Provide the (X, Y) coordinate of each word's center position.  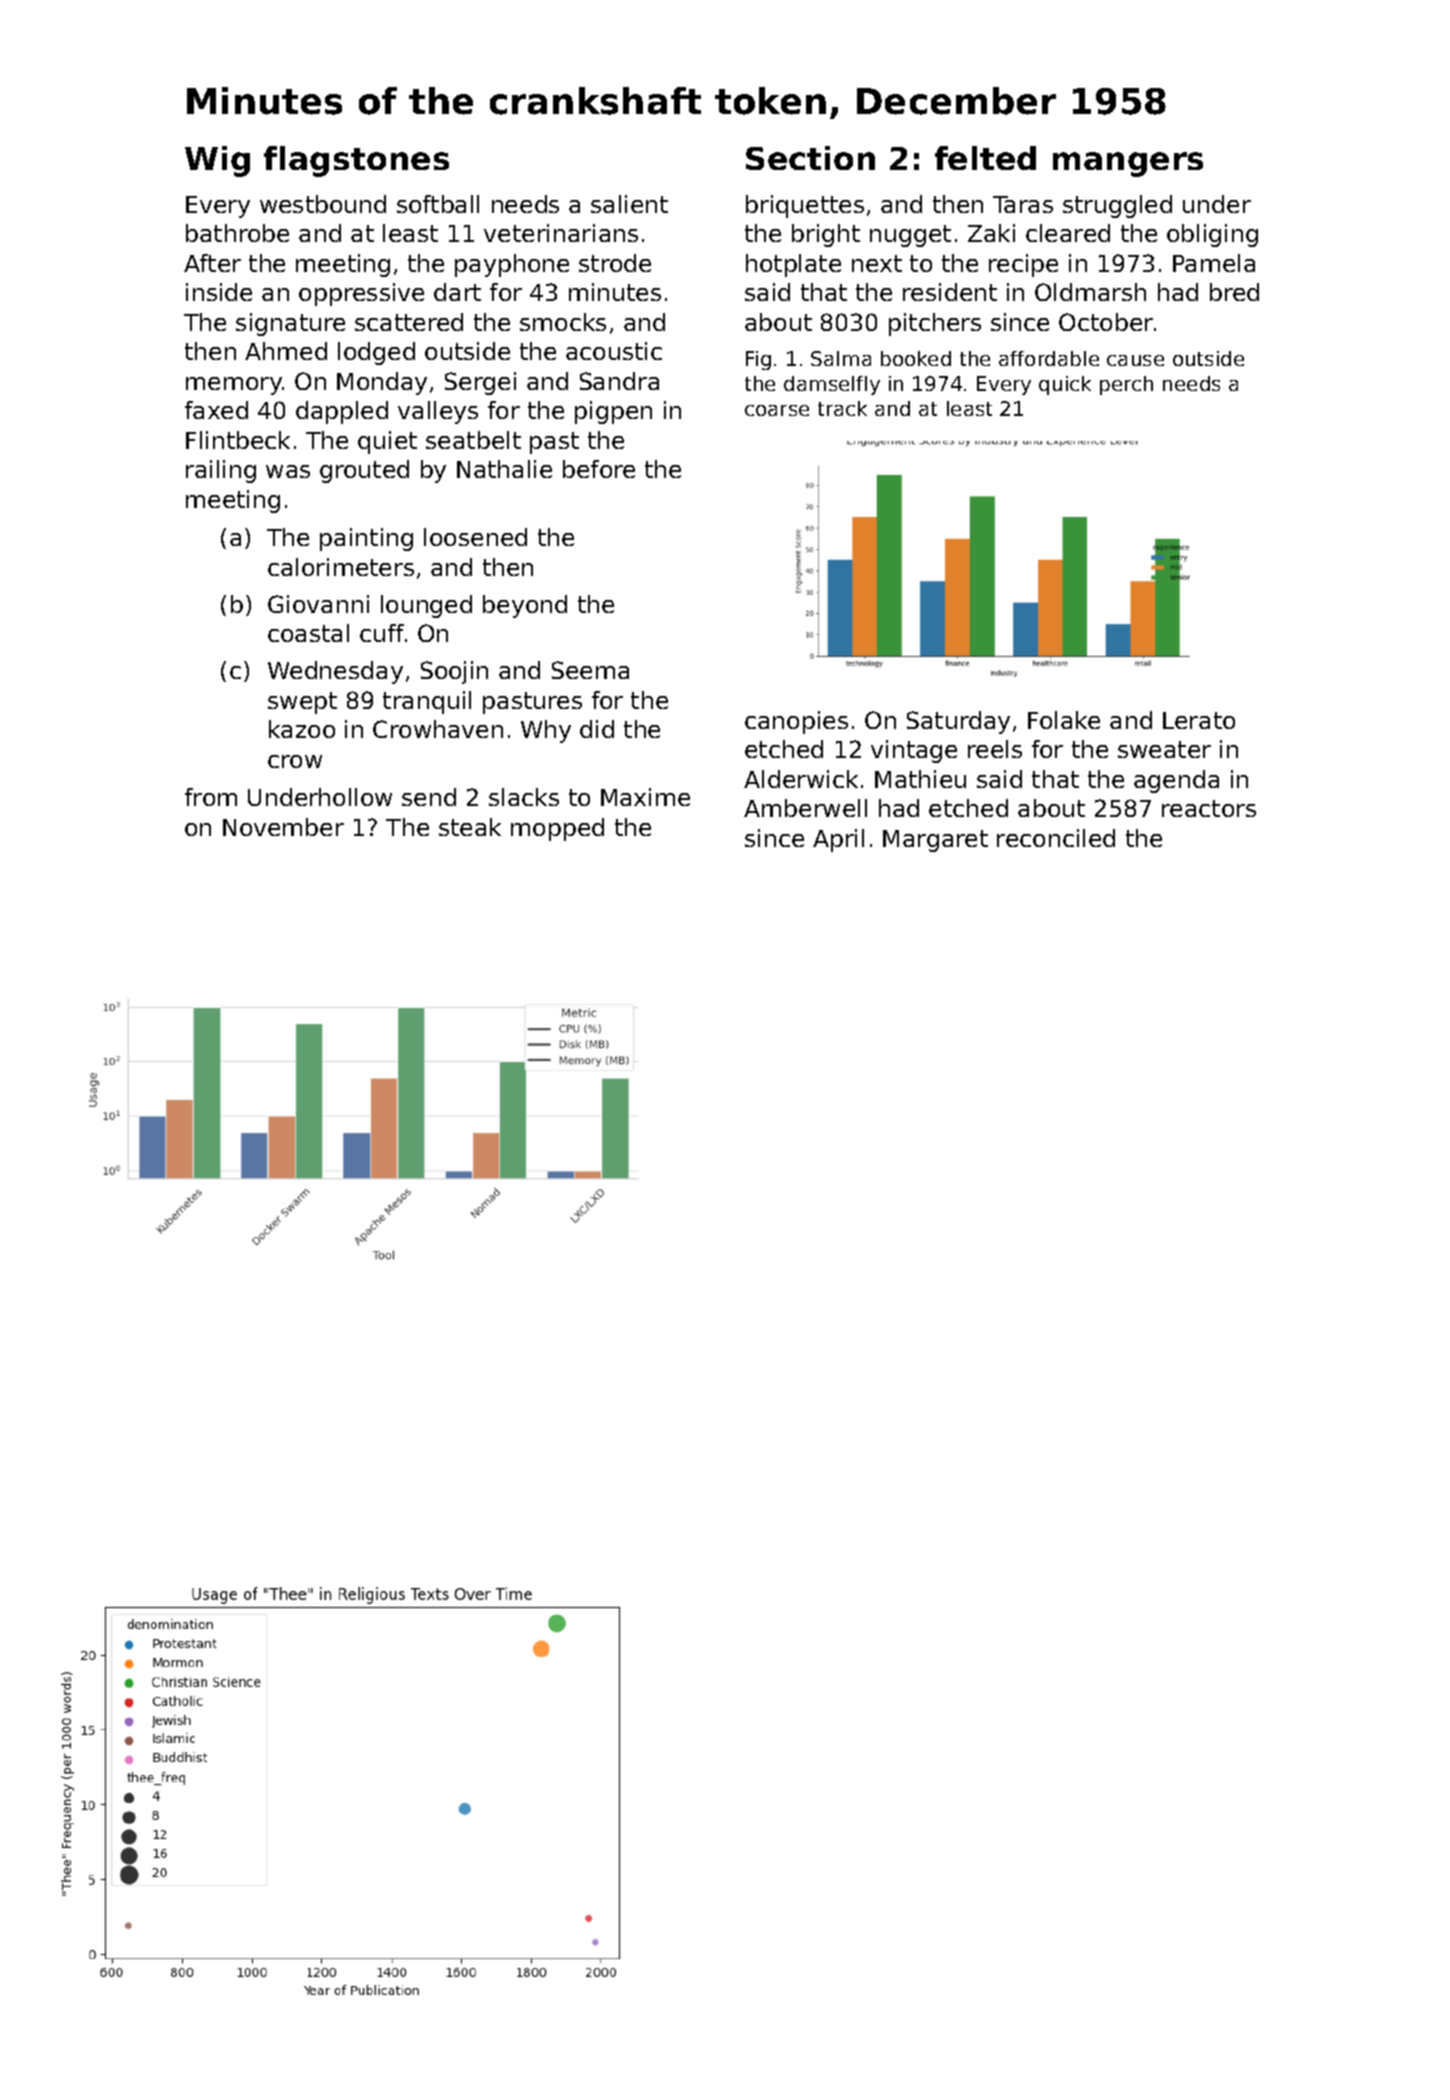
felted (985, 158)
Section (810, 158)
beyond (525, 606)
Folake (1064, 720)
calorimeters (341, 567)
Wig (217, 161)
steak (470, 827)
